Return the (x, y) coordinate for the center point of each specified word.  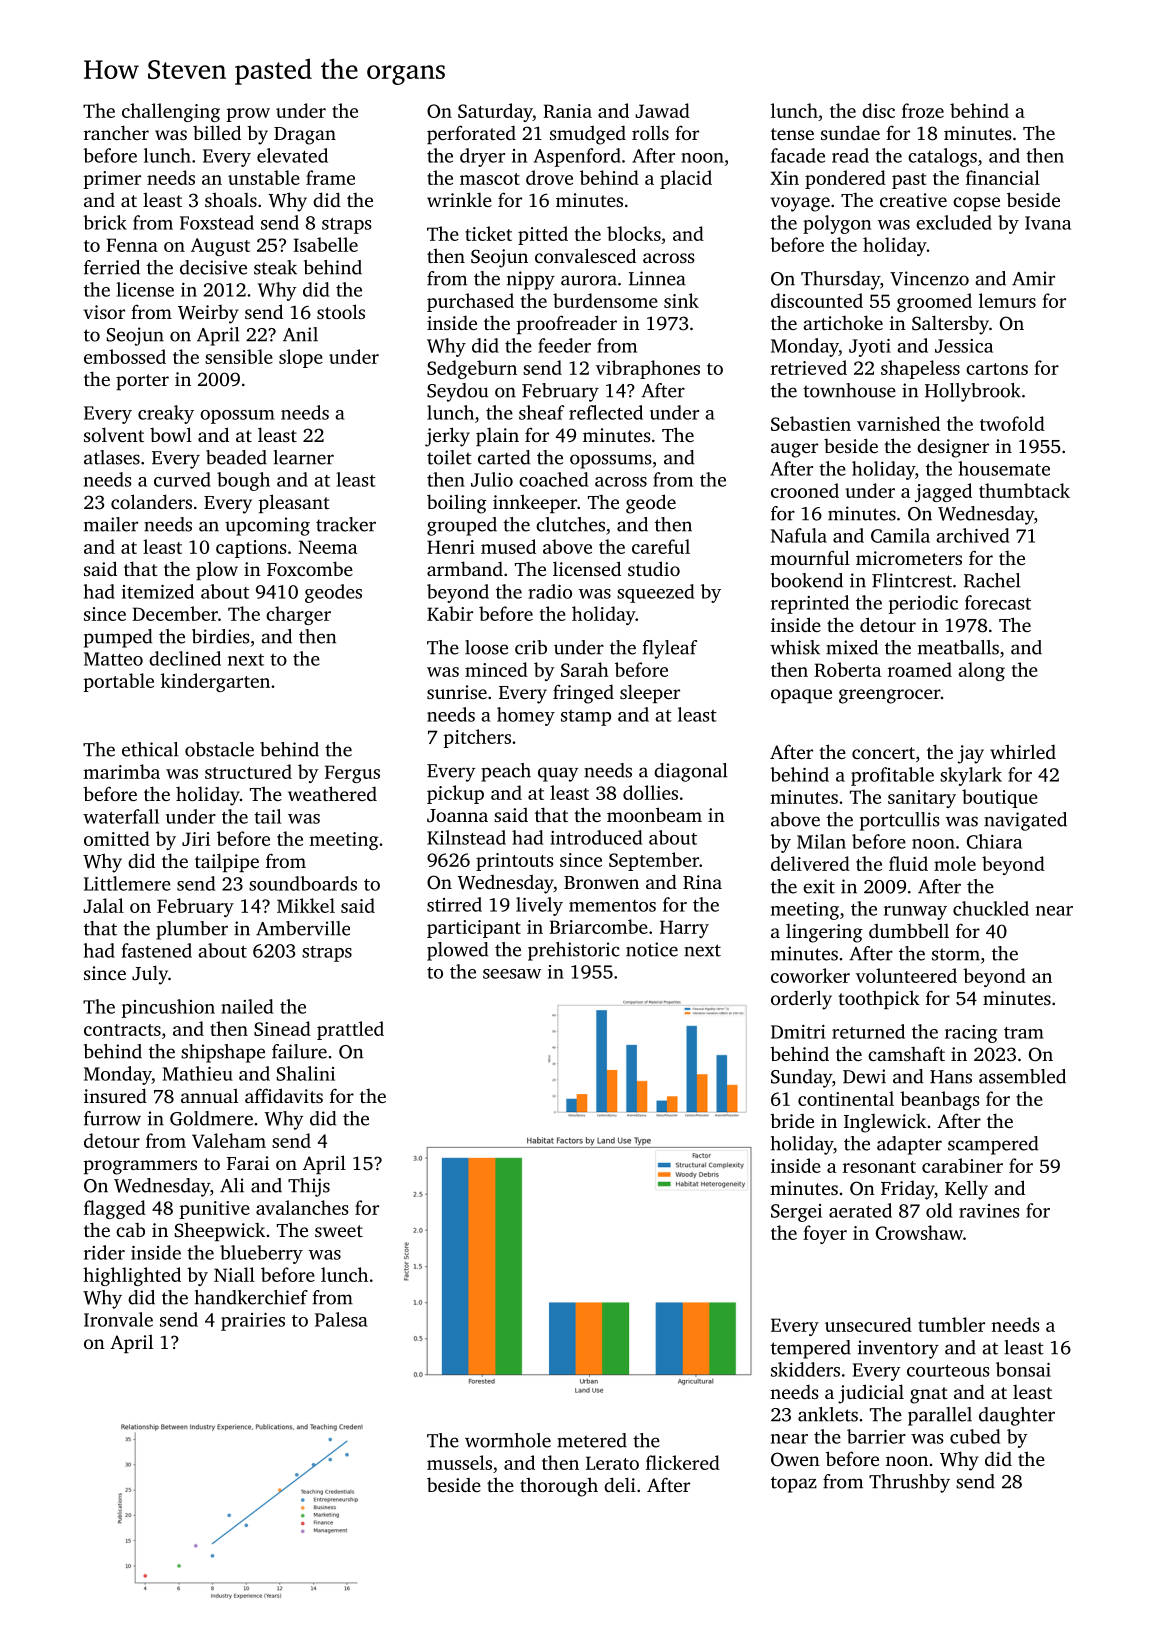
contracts (122, 1030)
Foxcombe (310, 568)
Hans (951, 1077)
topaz (794, 1484)
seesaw (512, 974)
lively (539, 906)
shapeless (920, 369)
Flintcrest (912, 580)
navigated (1025, 821)
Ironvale (118, 1319)
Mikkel (306, 905)
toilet (449, 457)
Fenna (132, 245)
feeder (564, 345)
